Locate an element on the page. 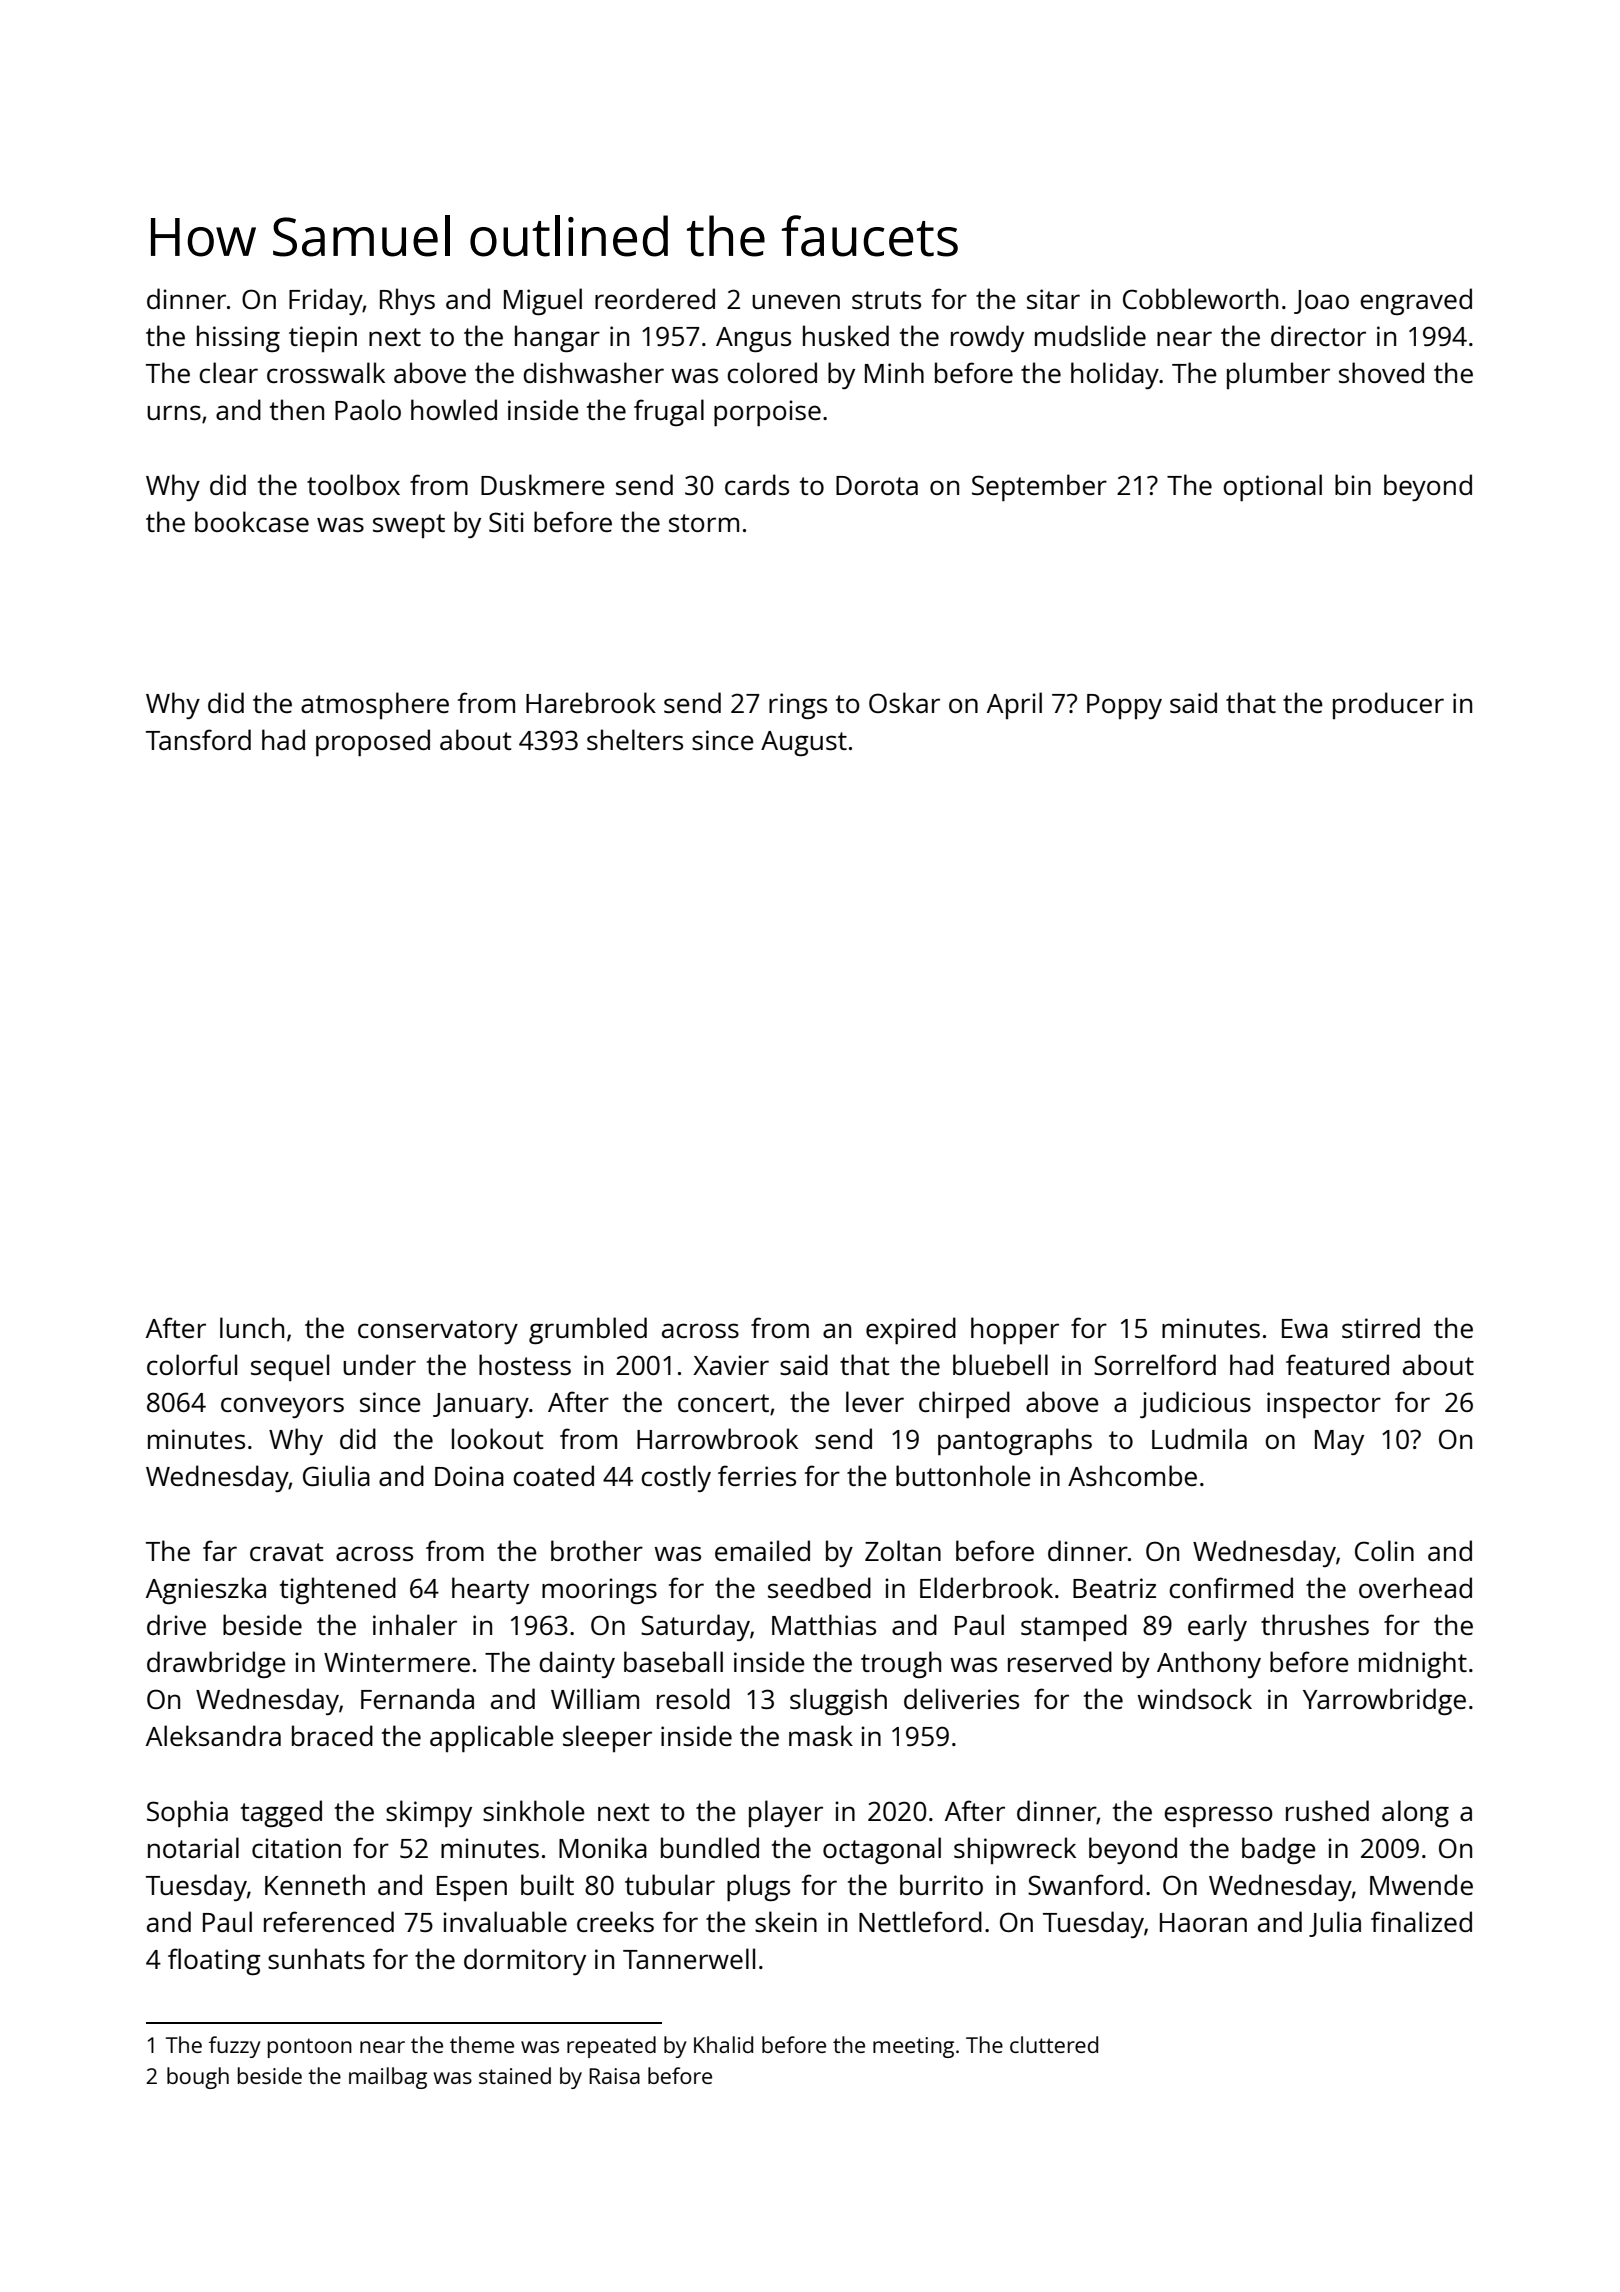 Image resolution: width=1620 pixels, height=2292 pixels. bough is located at coordinates (198, 2078).
